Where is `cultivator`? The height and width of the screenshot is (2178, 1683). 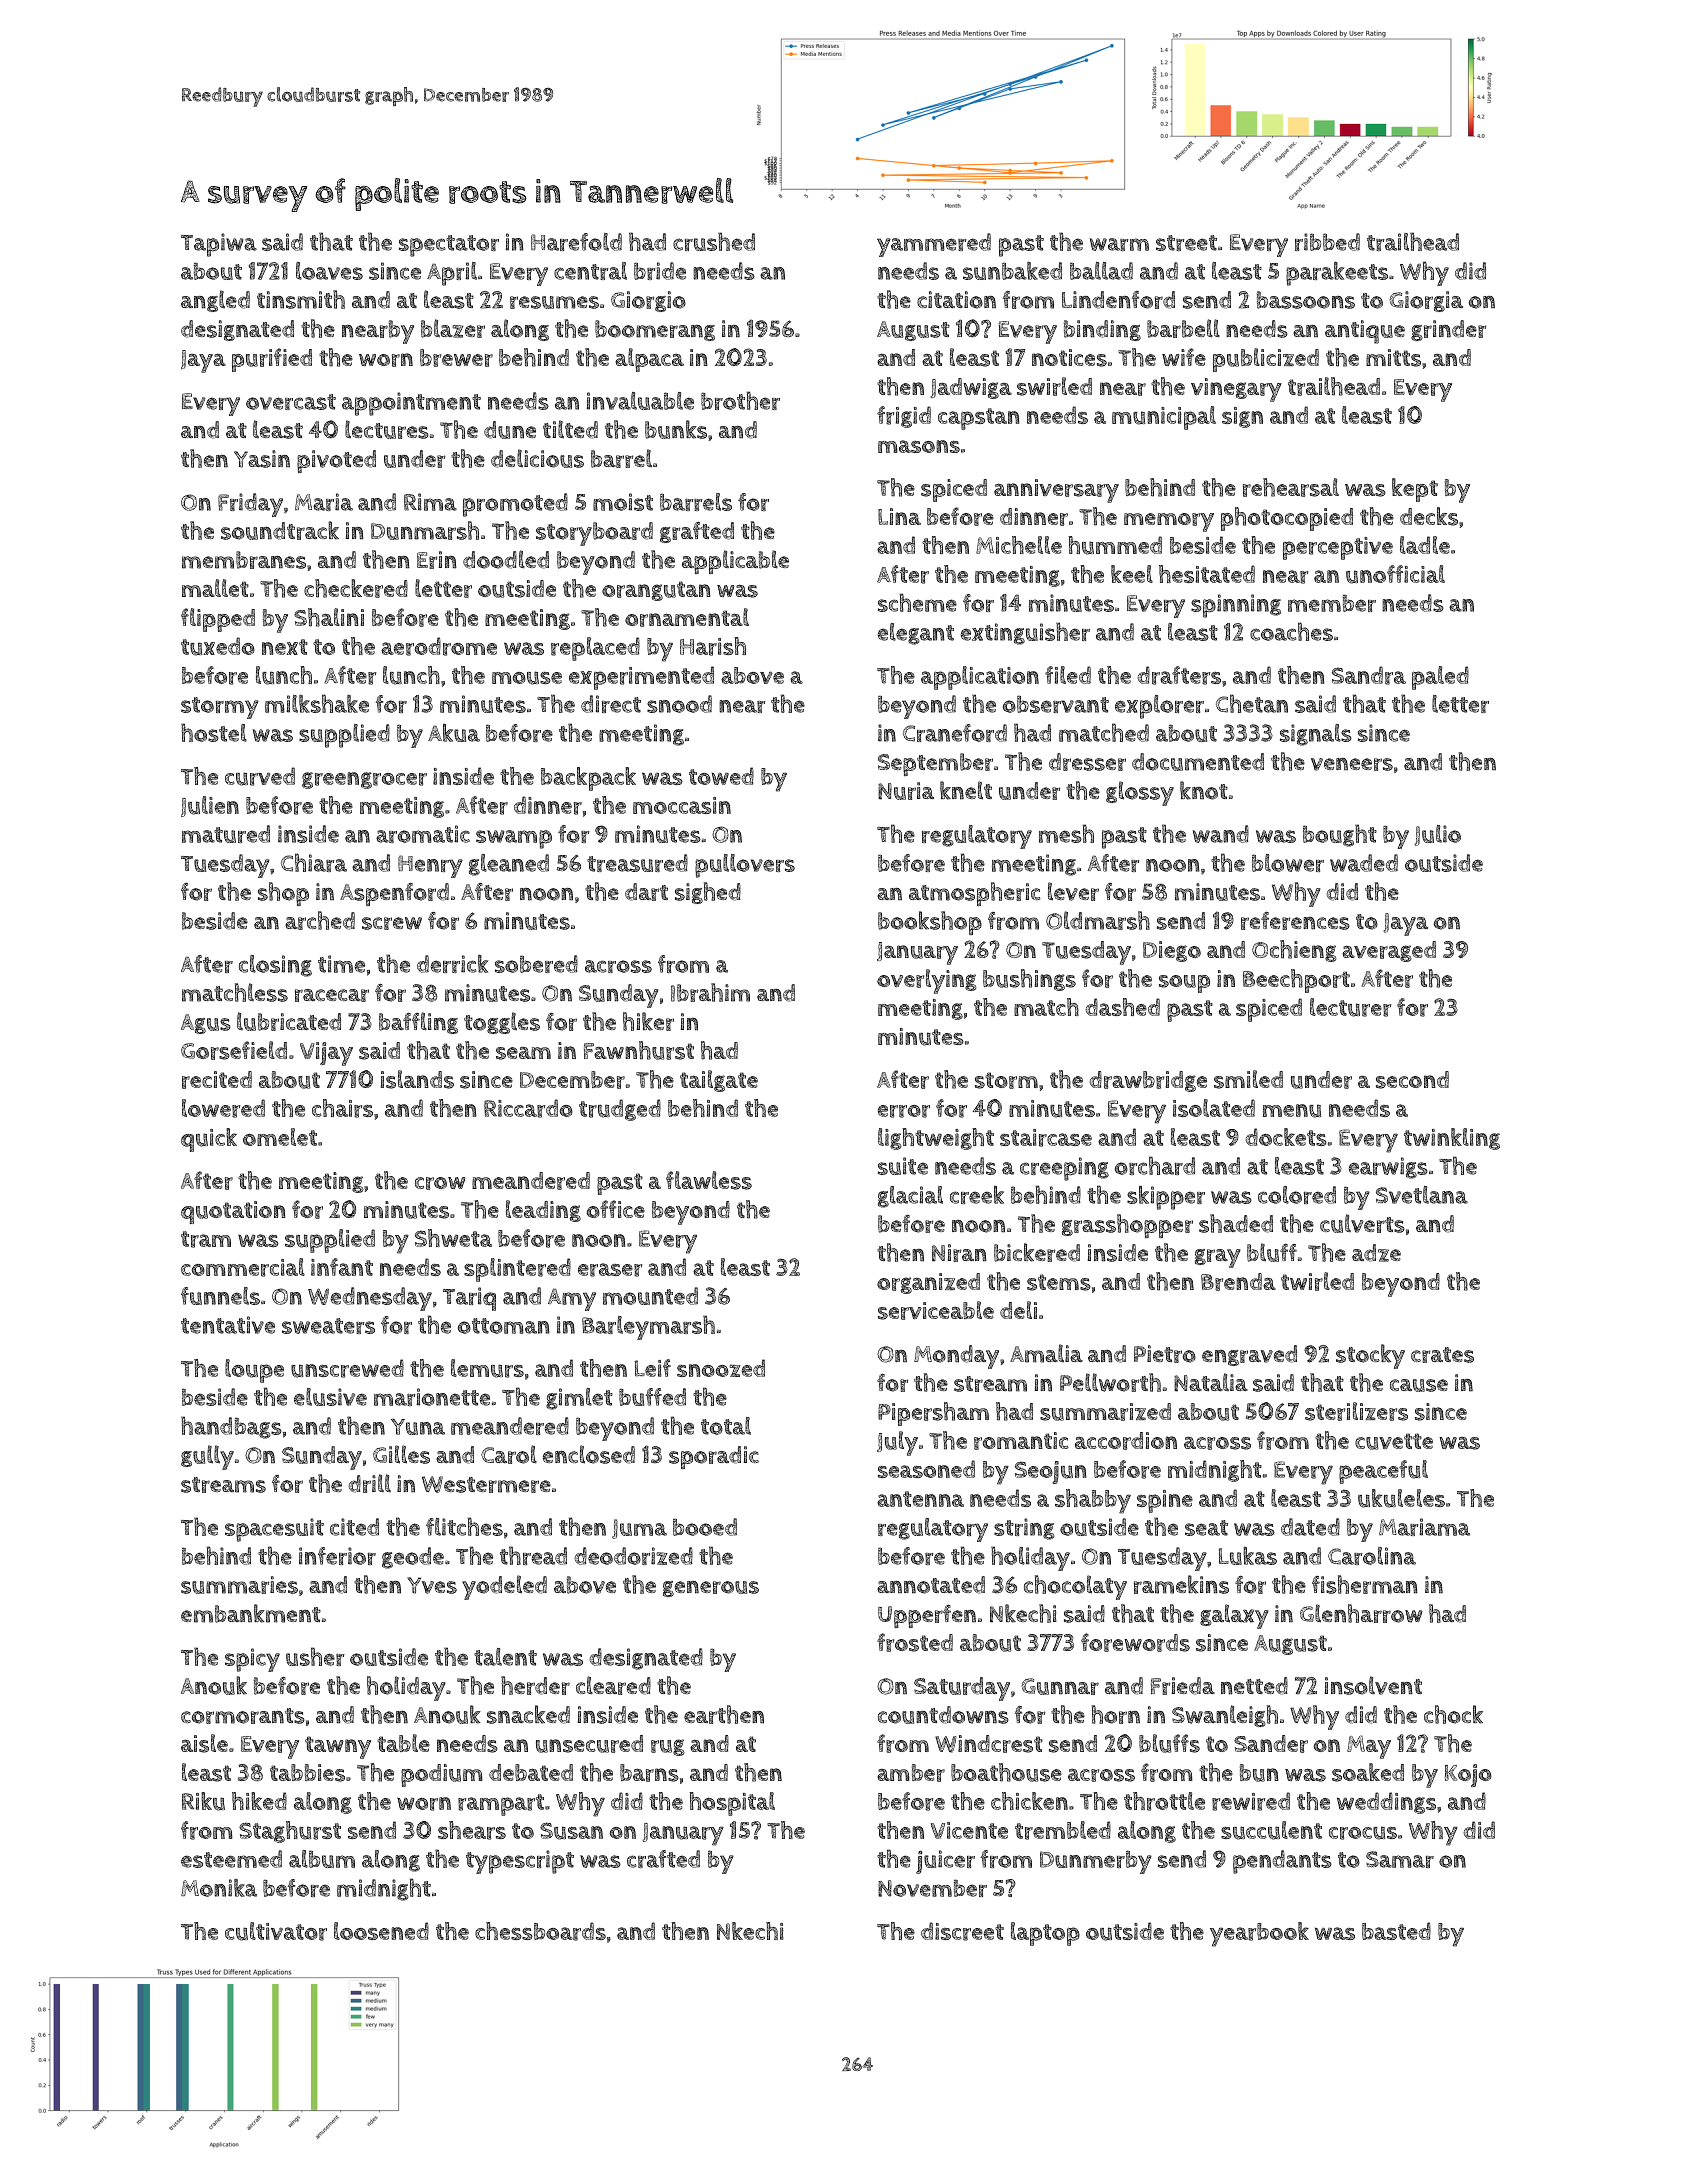 cultivator is located at coordinates (276, 1931).
